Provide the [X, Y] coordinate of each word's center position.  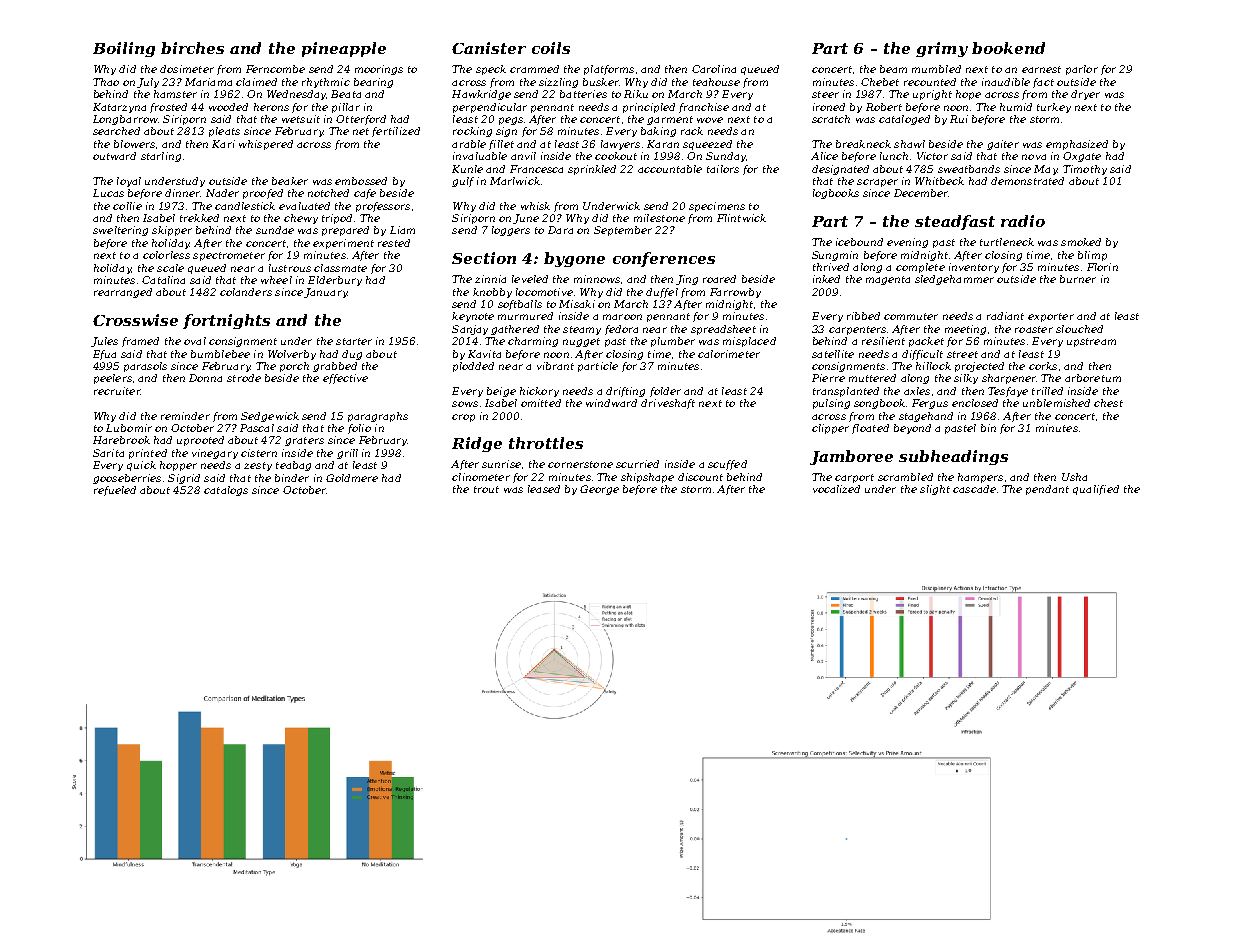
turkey [1054, 108]
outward [114, 156]
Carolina [714, 69]
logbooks [836, 194]
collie [127, 206]
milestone [659, 218]
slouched [1079, 329]
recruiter [117, 391]
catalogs [226, 491]
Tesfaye [1008, 392]
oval [195, 341]
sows [465, 404]
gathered [515, 330]
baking [658, 132]
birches [192, 48]
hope [968, 95]
